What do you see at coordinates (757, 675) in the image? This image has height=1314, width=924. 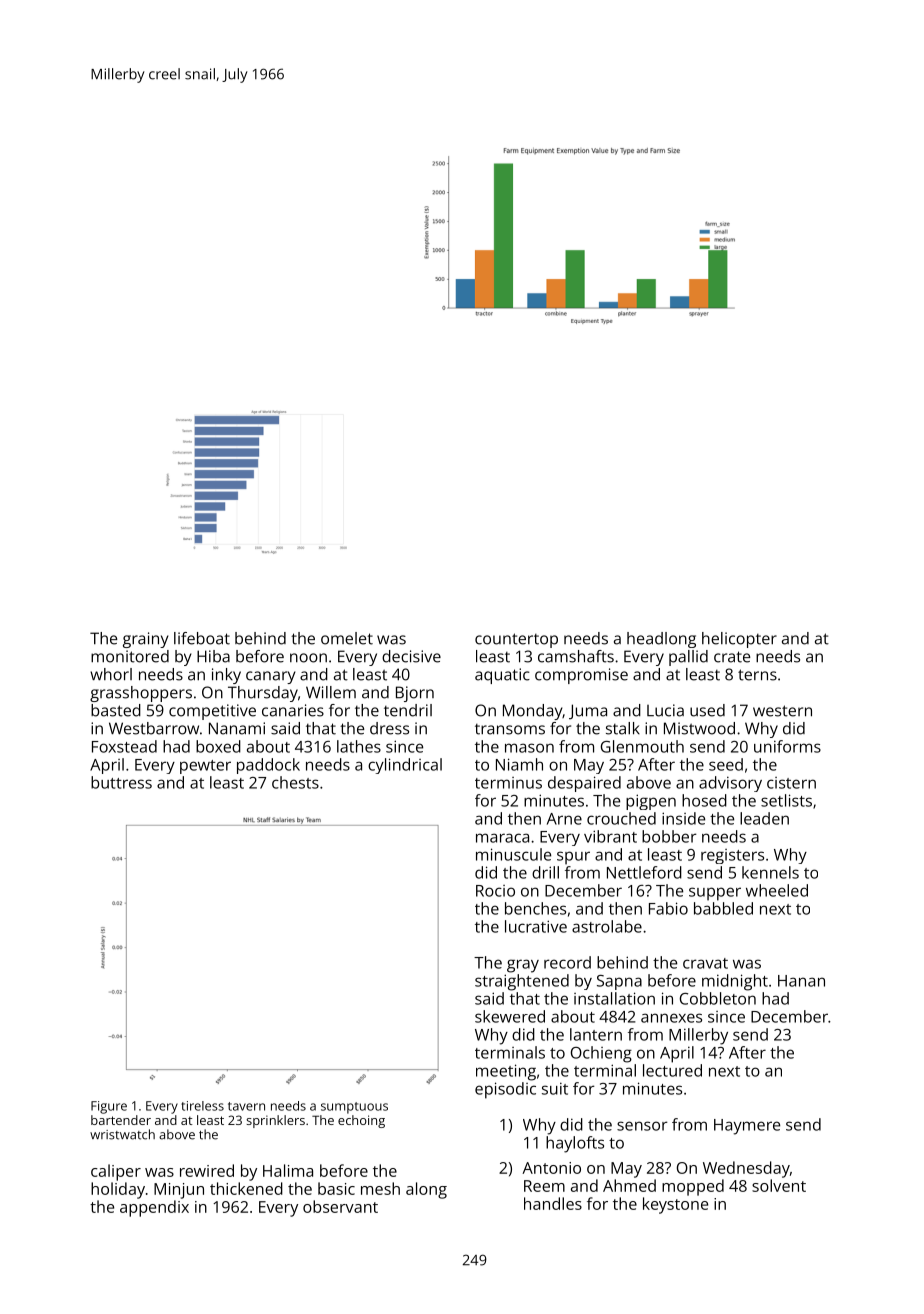 I see `terns` at bounding box center [757, 675].
